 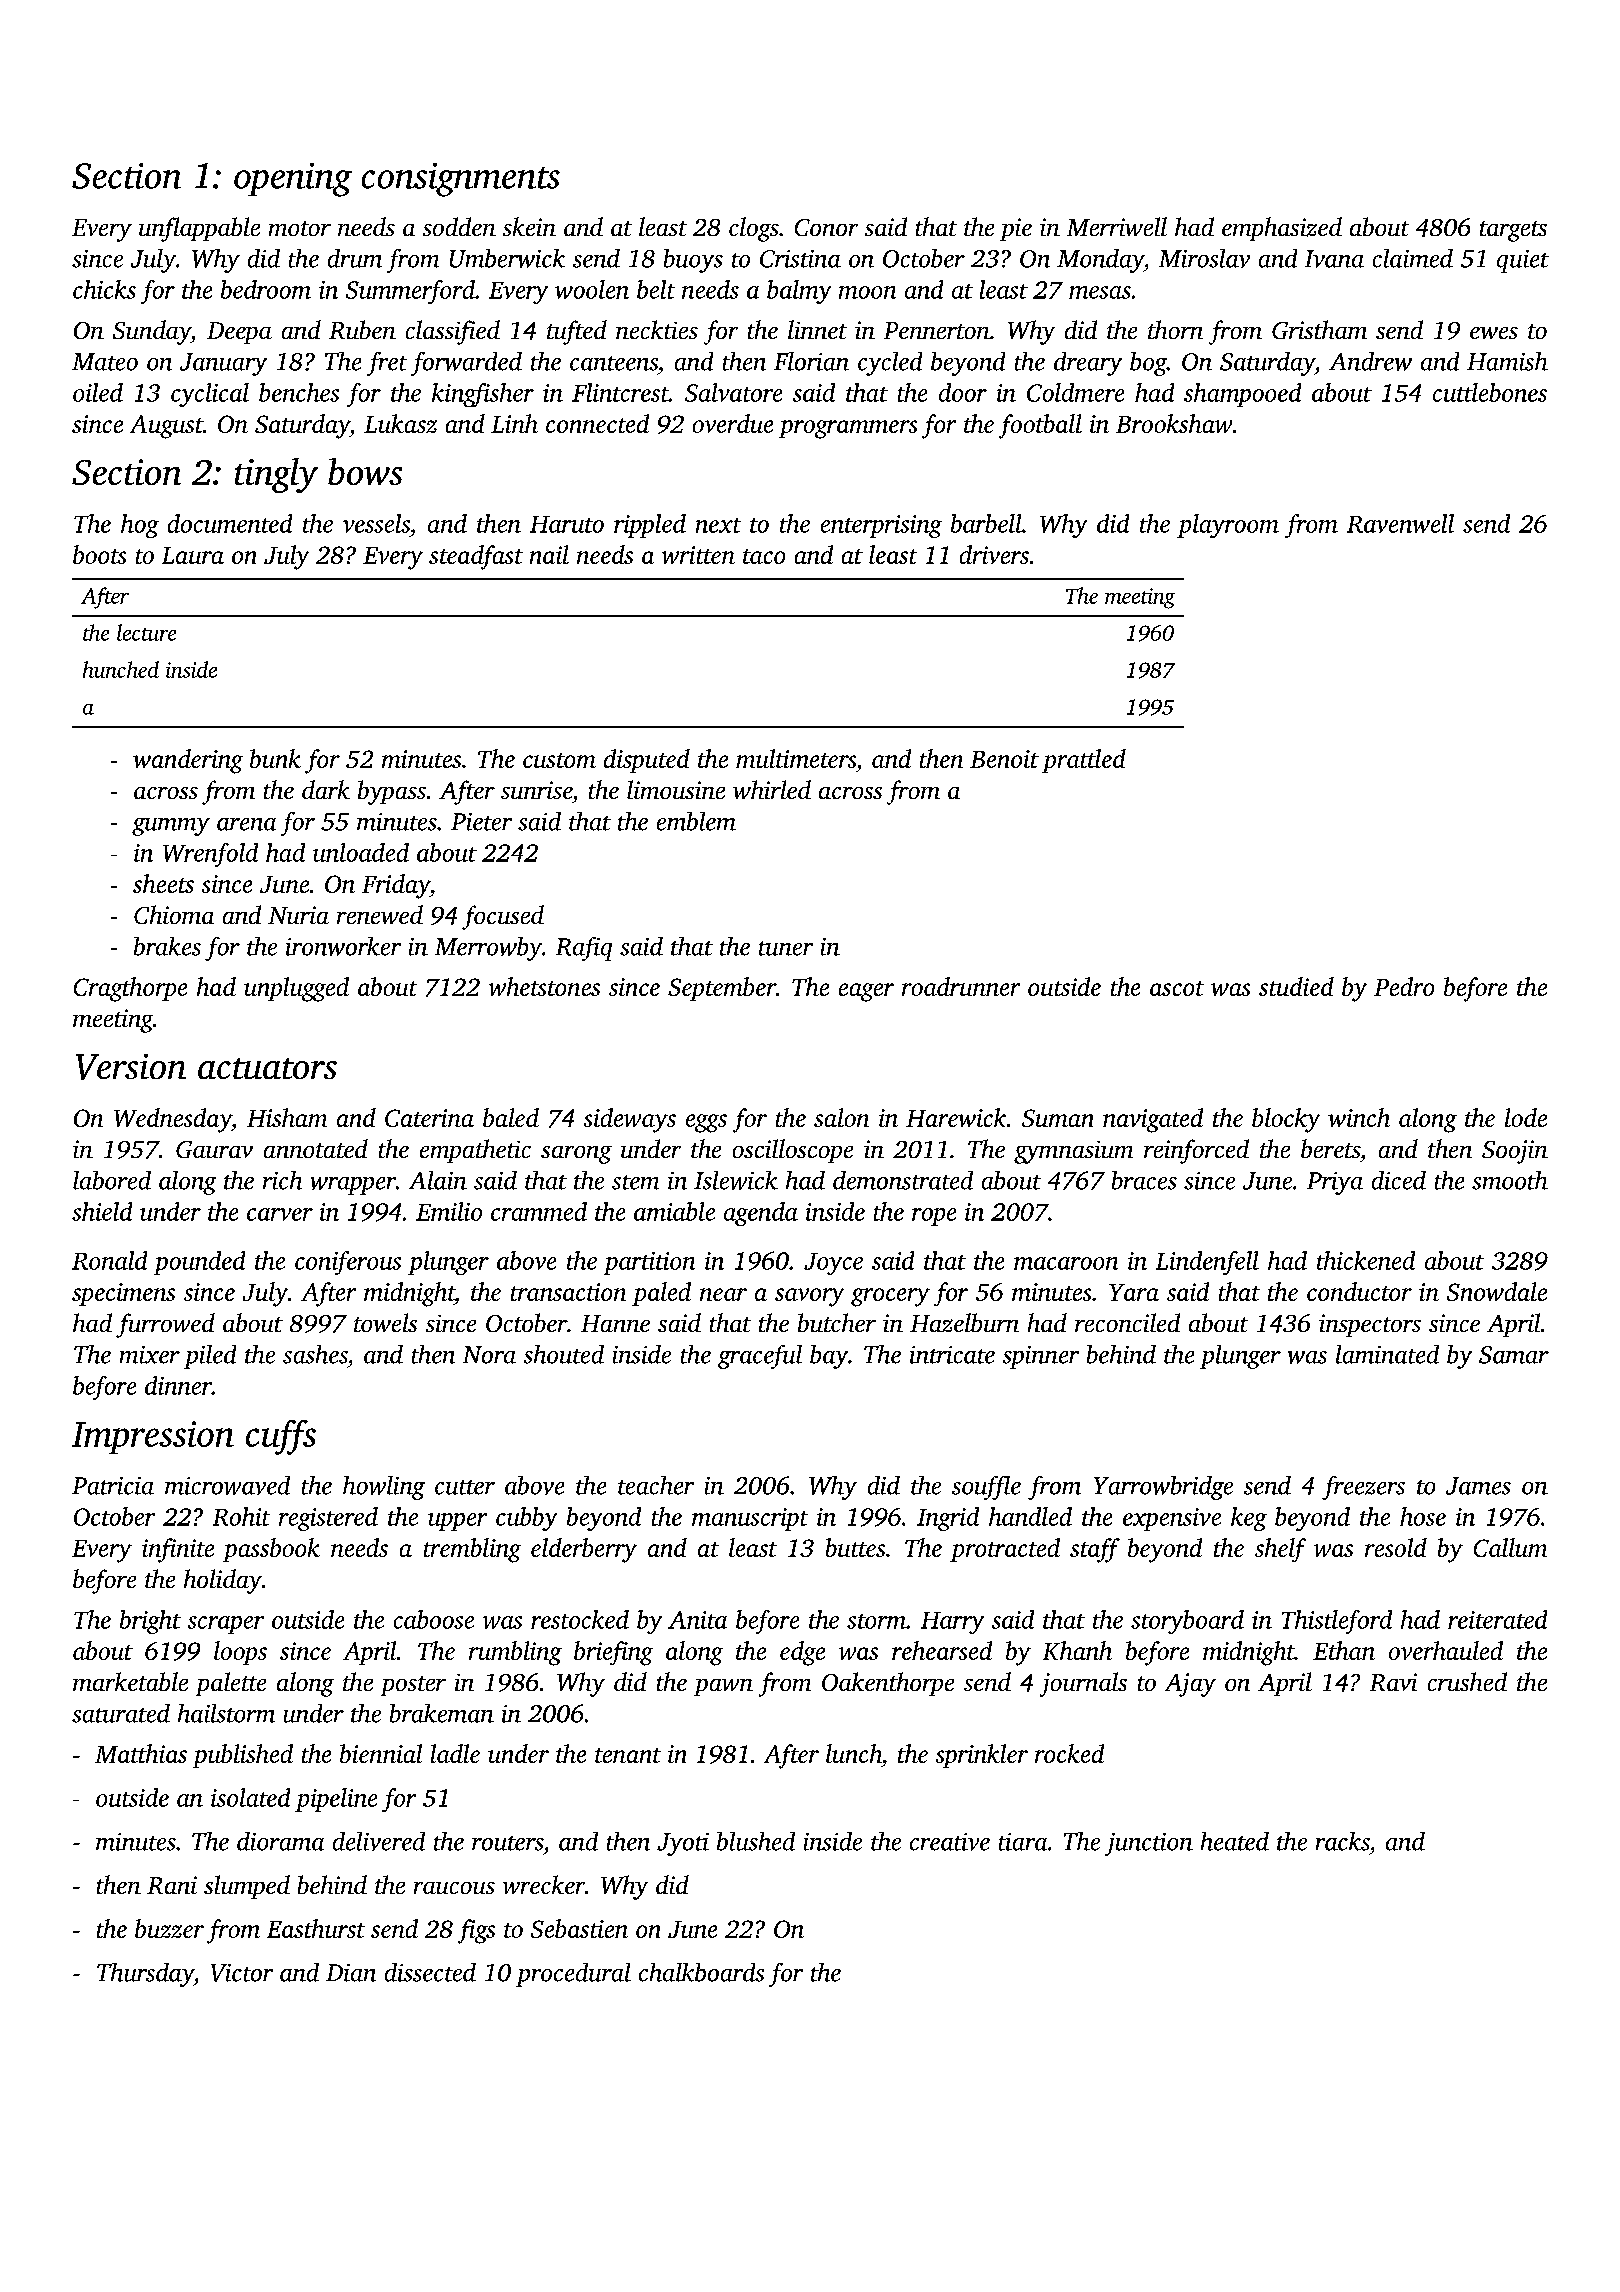 I want to click on clogs, so click(x=754, y=229).
